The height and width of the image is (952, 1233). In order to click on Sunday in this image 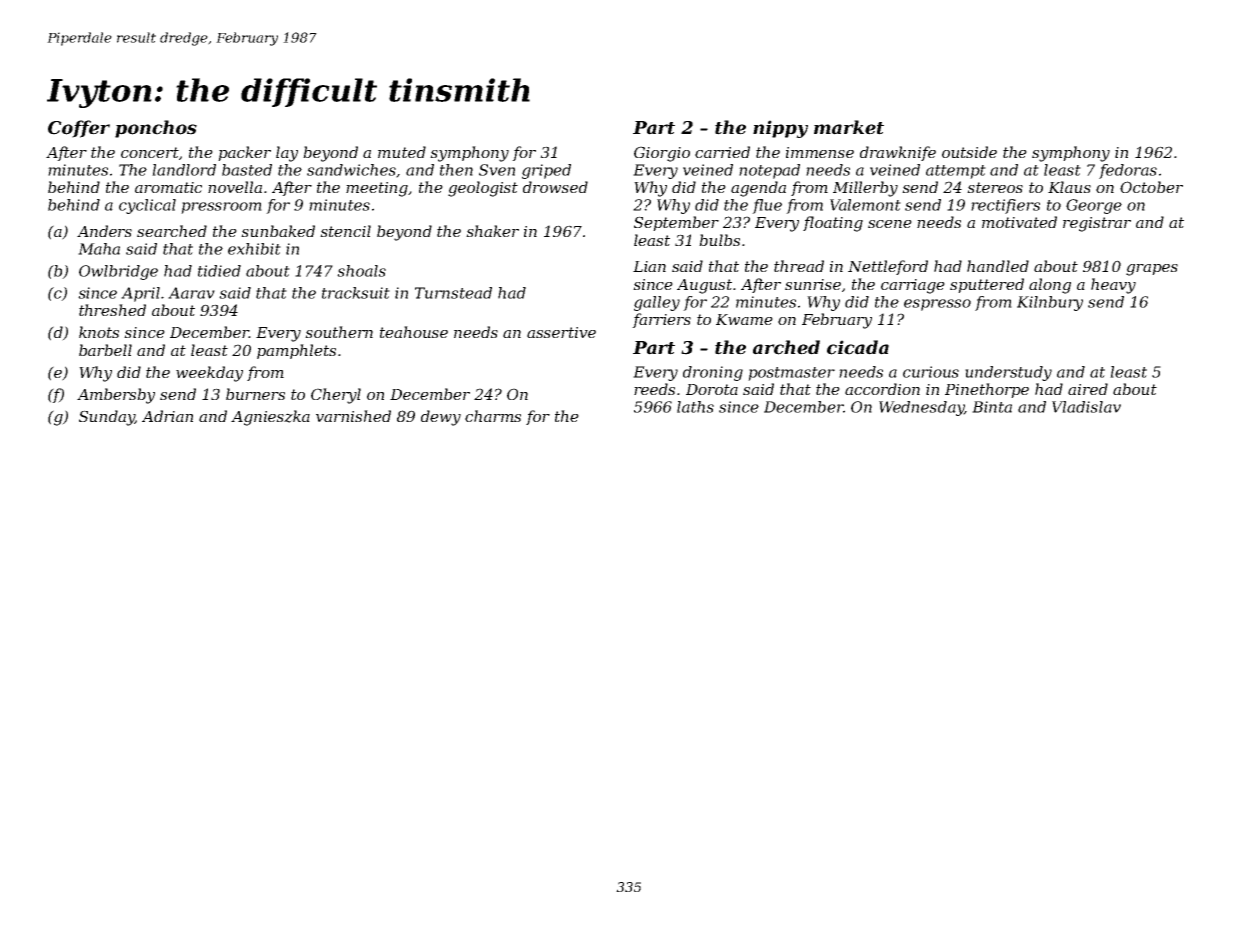, I will do `click(107, 418)`.
